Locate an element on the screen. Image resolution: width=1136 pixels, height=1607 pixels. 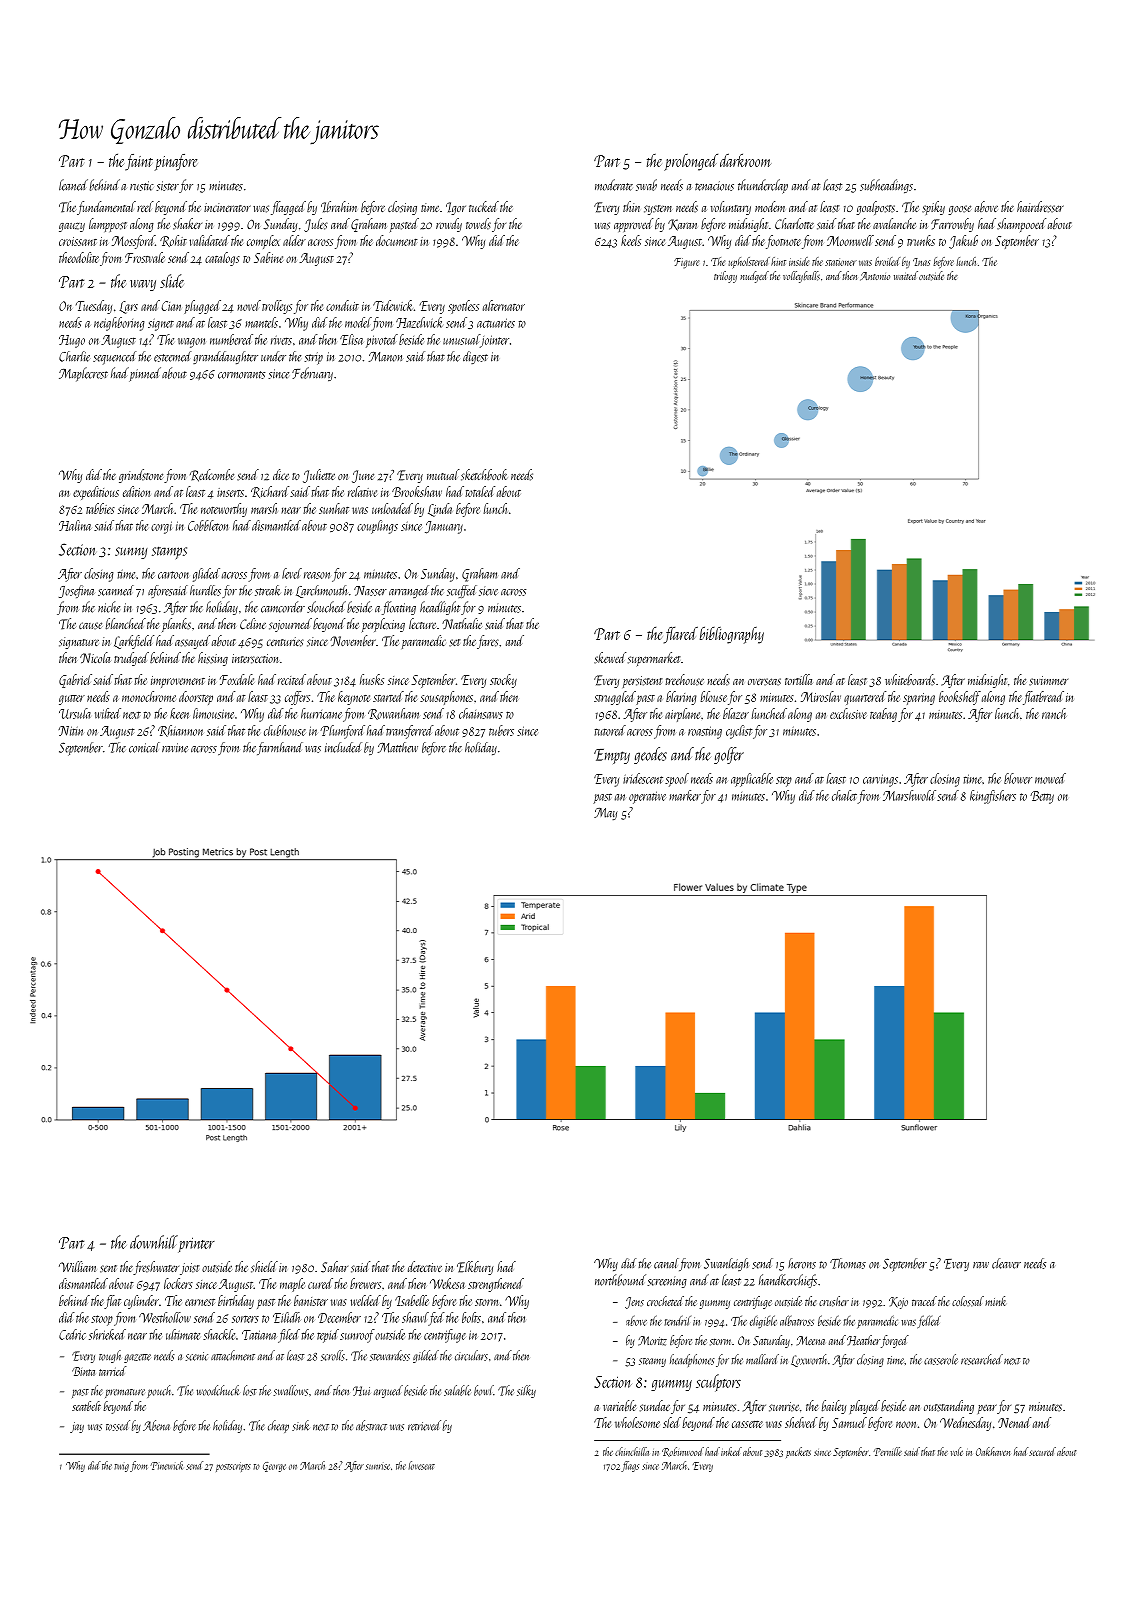
canal is located at coordinates (666, 1263).
